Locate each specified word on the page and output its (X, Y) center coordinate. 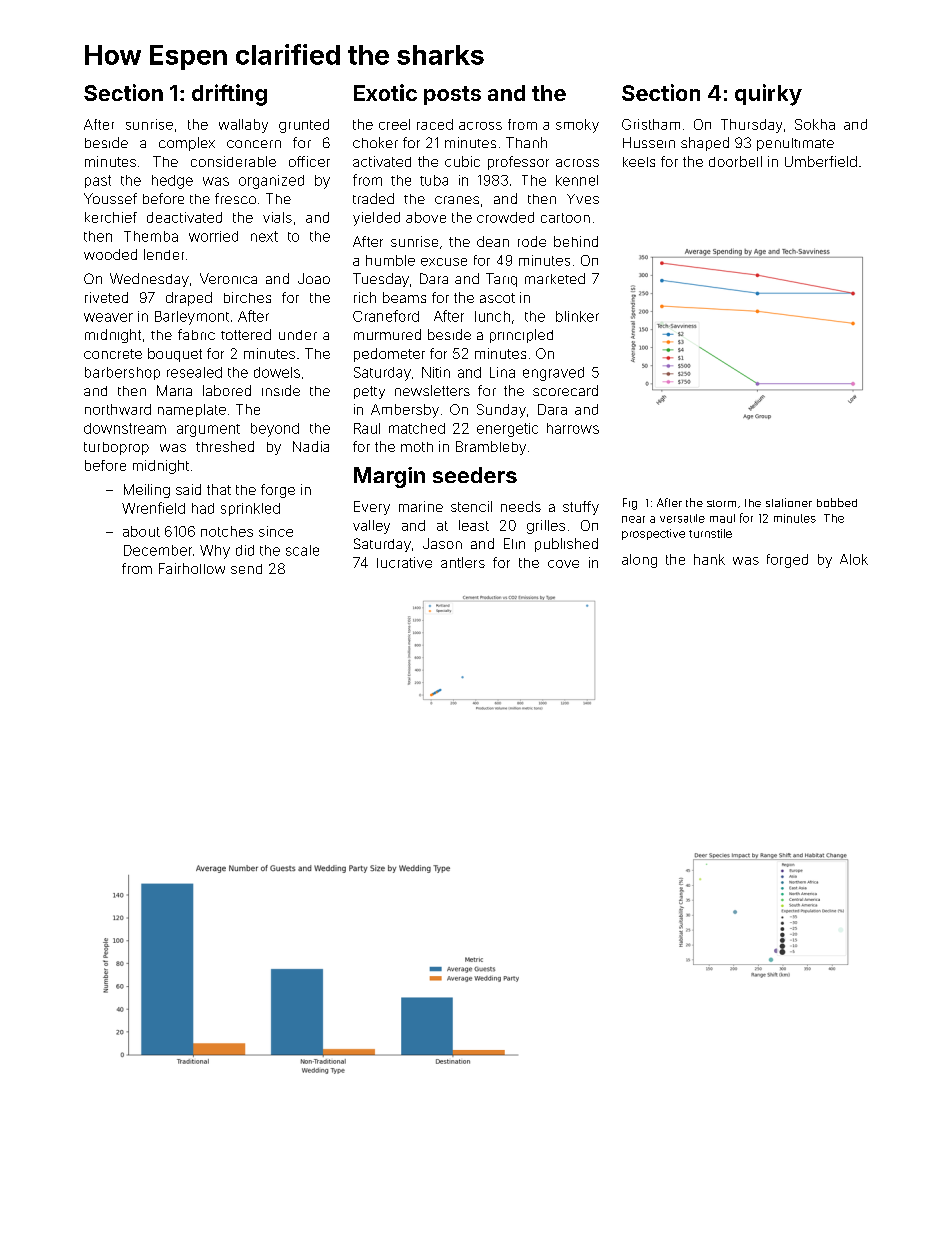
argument (208, 430)
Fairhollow (192, 568)
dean (493, 241)
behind (576, 241)
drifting (229, 95)
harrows (573, 428)
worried (213, 236)
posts (452, 95)
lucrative (404, 562)
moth (417, 447)
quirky (768, 95)
